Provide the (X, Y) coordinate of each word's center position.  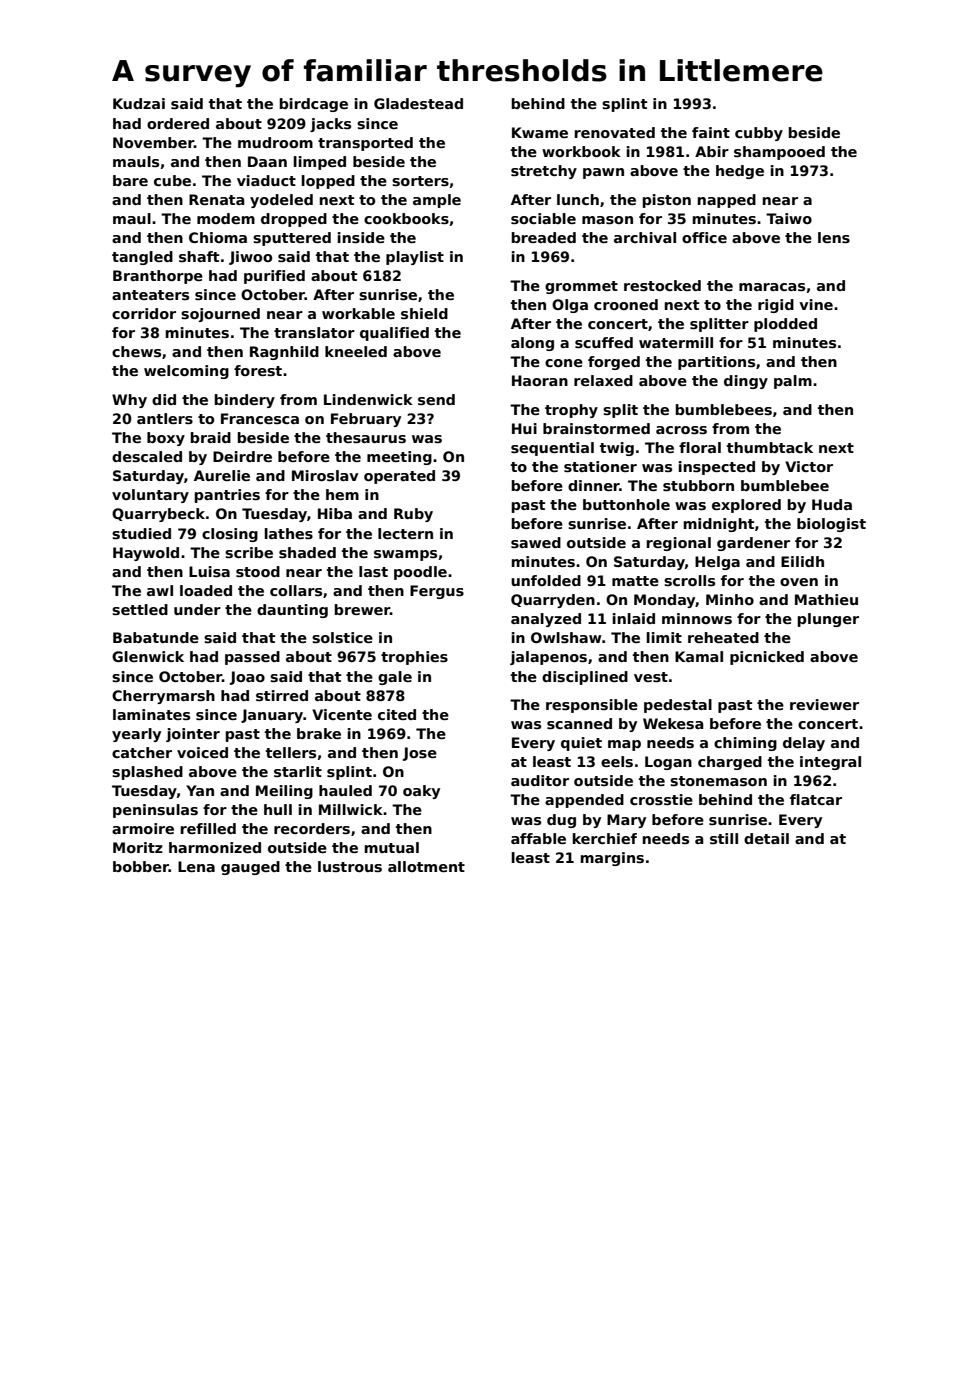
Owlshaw (566, 637)
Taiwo (789, 218)
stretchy (544, 172)
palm (793, 382)
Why (129, 401)
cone (564, 363)
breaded (544, 237)
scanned (579, 723)
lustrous (350, 866)
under (197, 609)
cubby (759, 134)
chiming (745, 744)
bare (130, 180)
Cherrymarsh (163, 697)
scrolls (689, 580)
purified (274, 277)
